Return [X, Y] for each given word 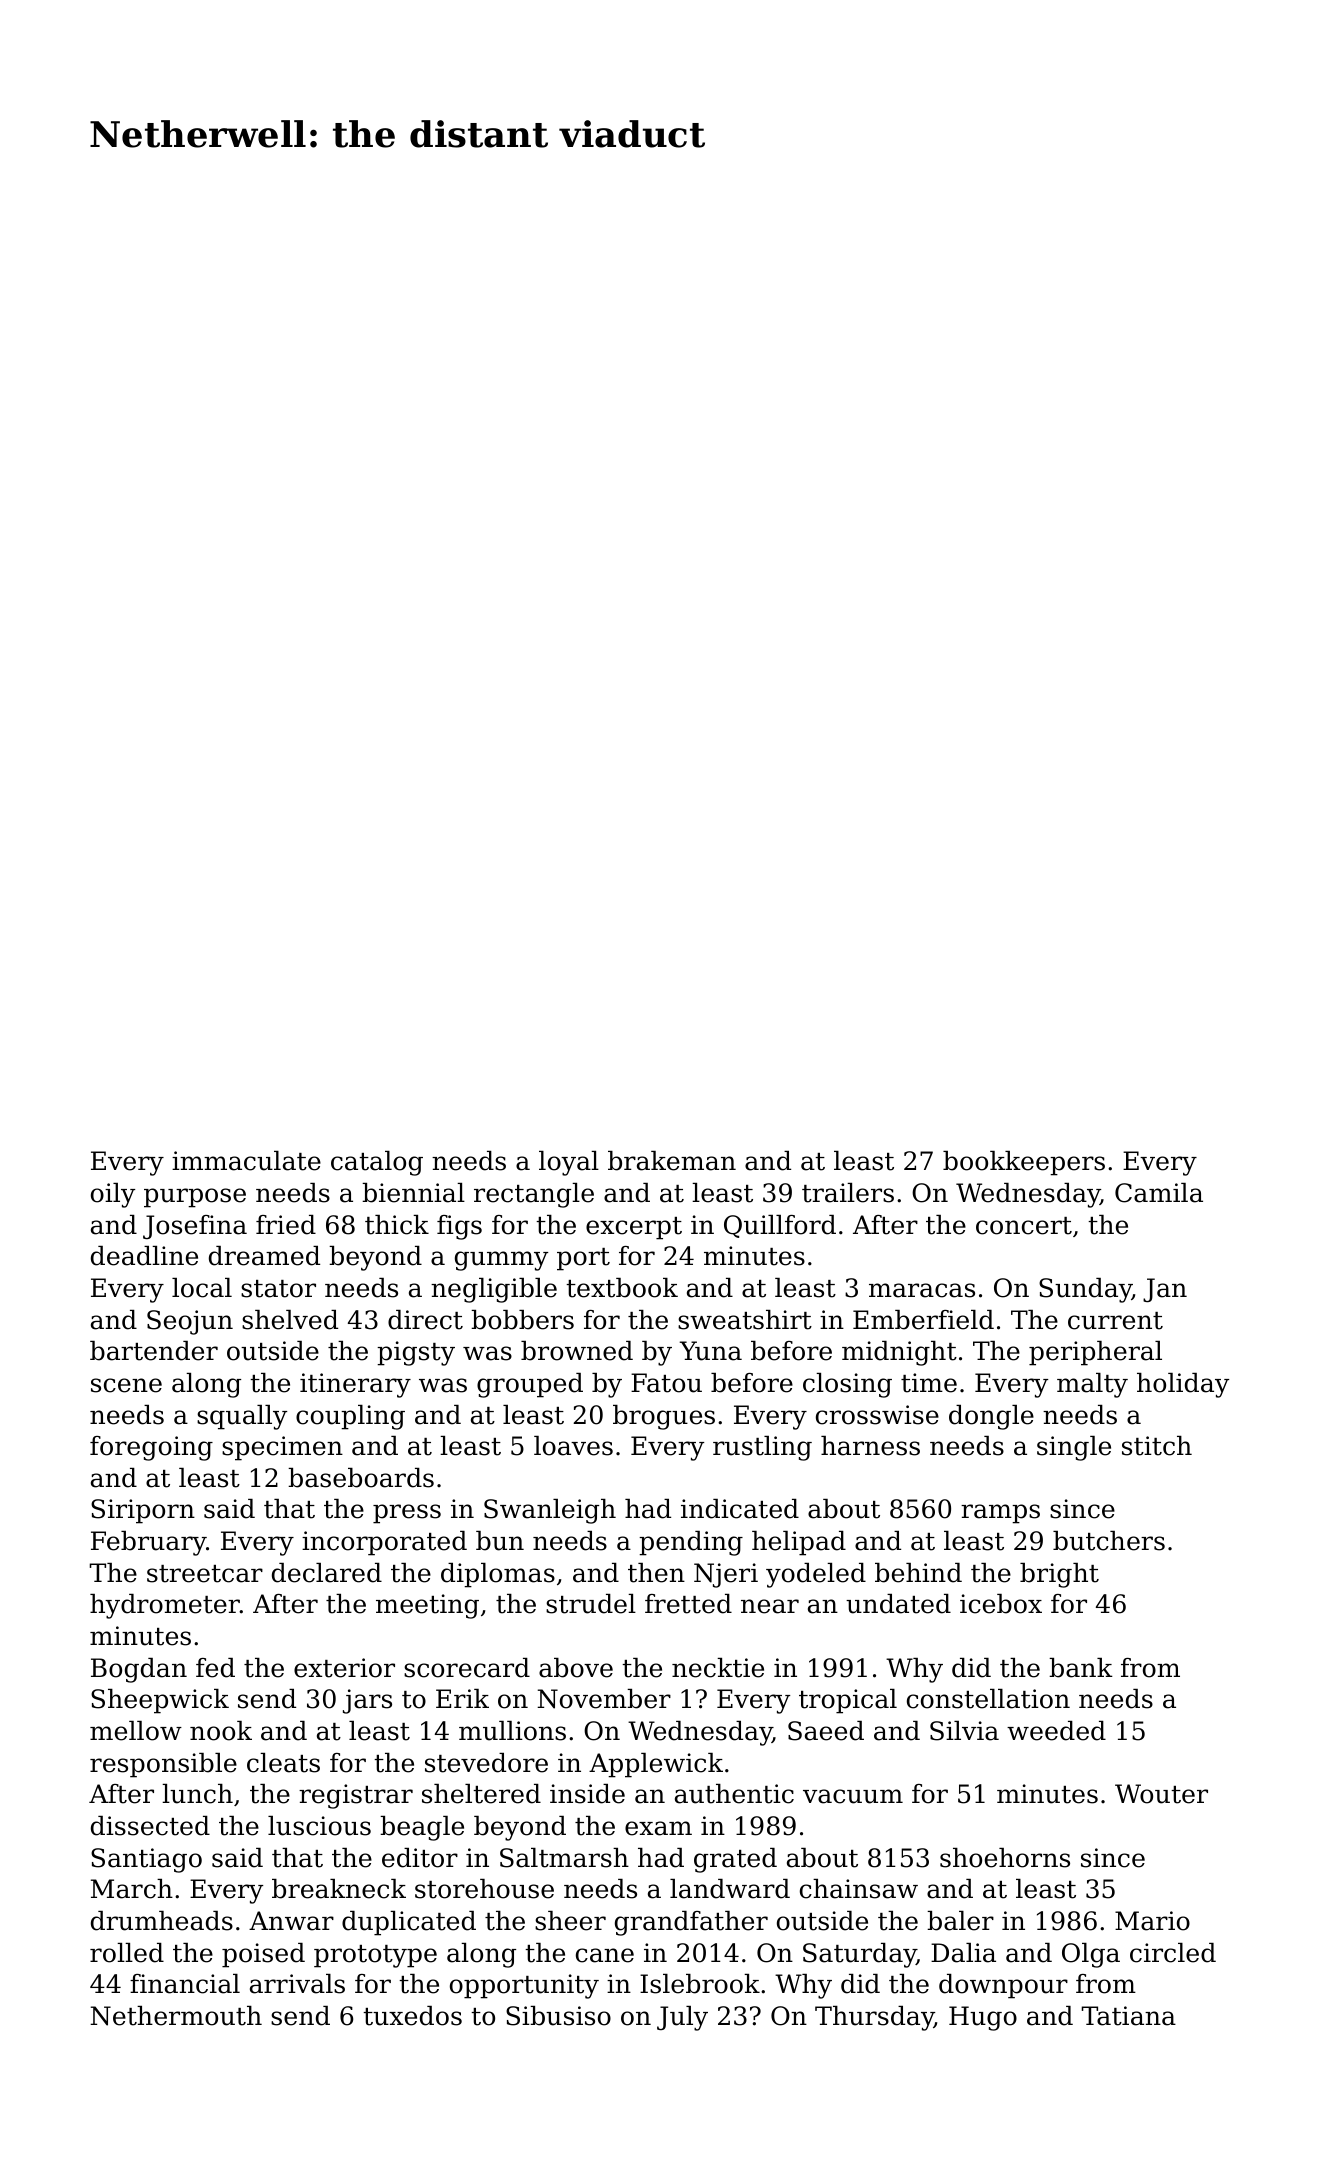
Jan [1165, 1290]
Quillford [780, 1226]
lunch [197, 1794]
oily [113, 1195]
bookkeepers [1024, 1163]
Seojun [190, 1322]
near [770, 1606]
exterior [344, 1668]
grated [735, 1860]
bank [1081, 1668]
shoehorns [1005, 1858]
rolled [127, 1953]
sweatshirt [745, 1320]
